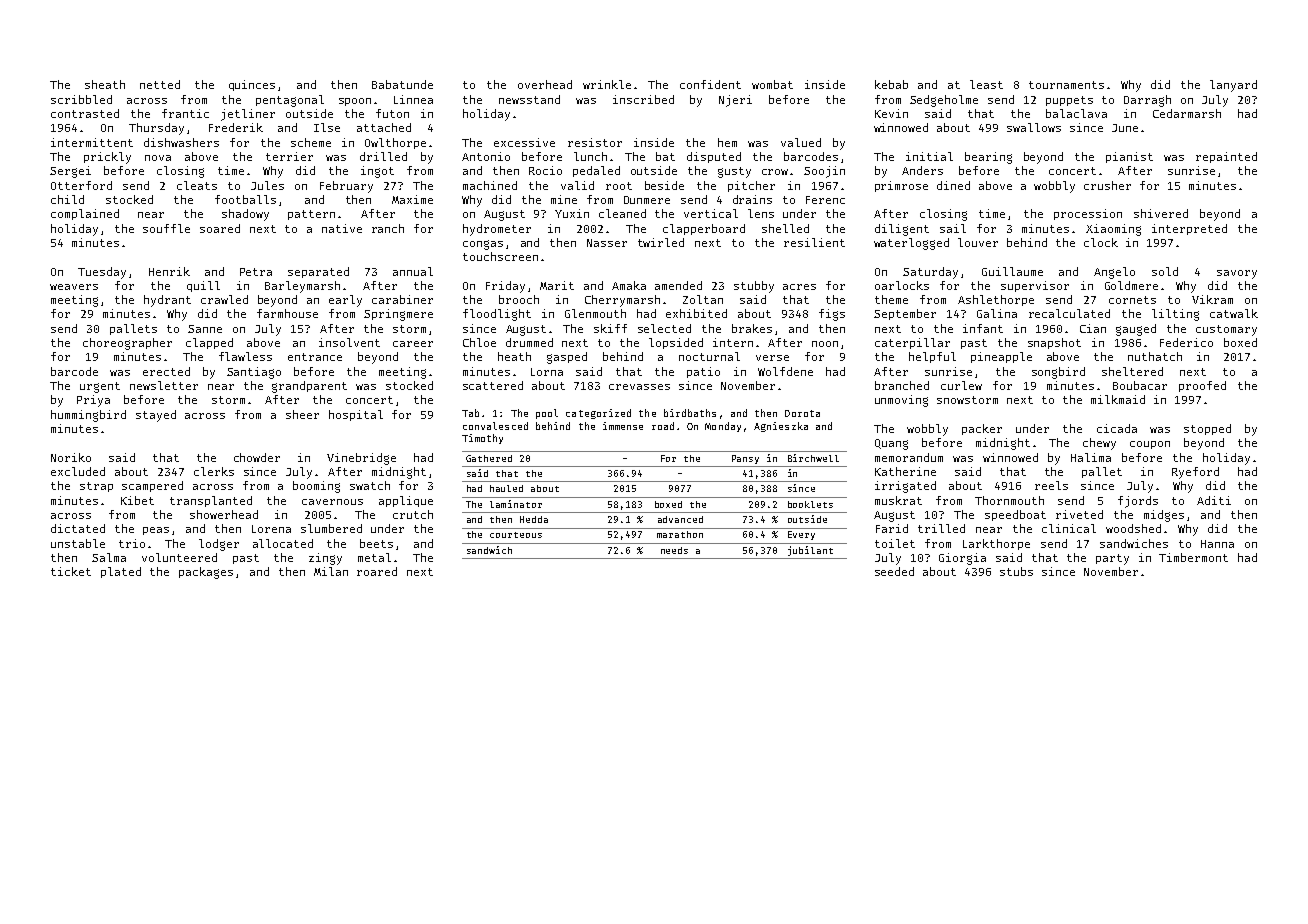 This image has width=1308, height=924. What do you see at coordinates (102, 273) in the image?
I see `Tuesday` at bounding box center [102, 273].
